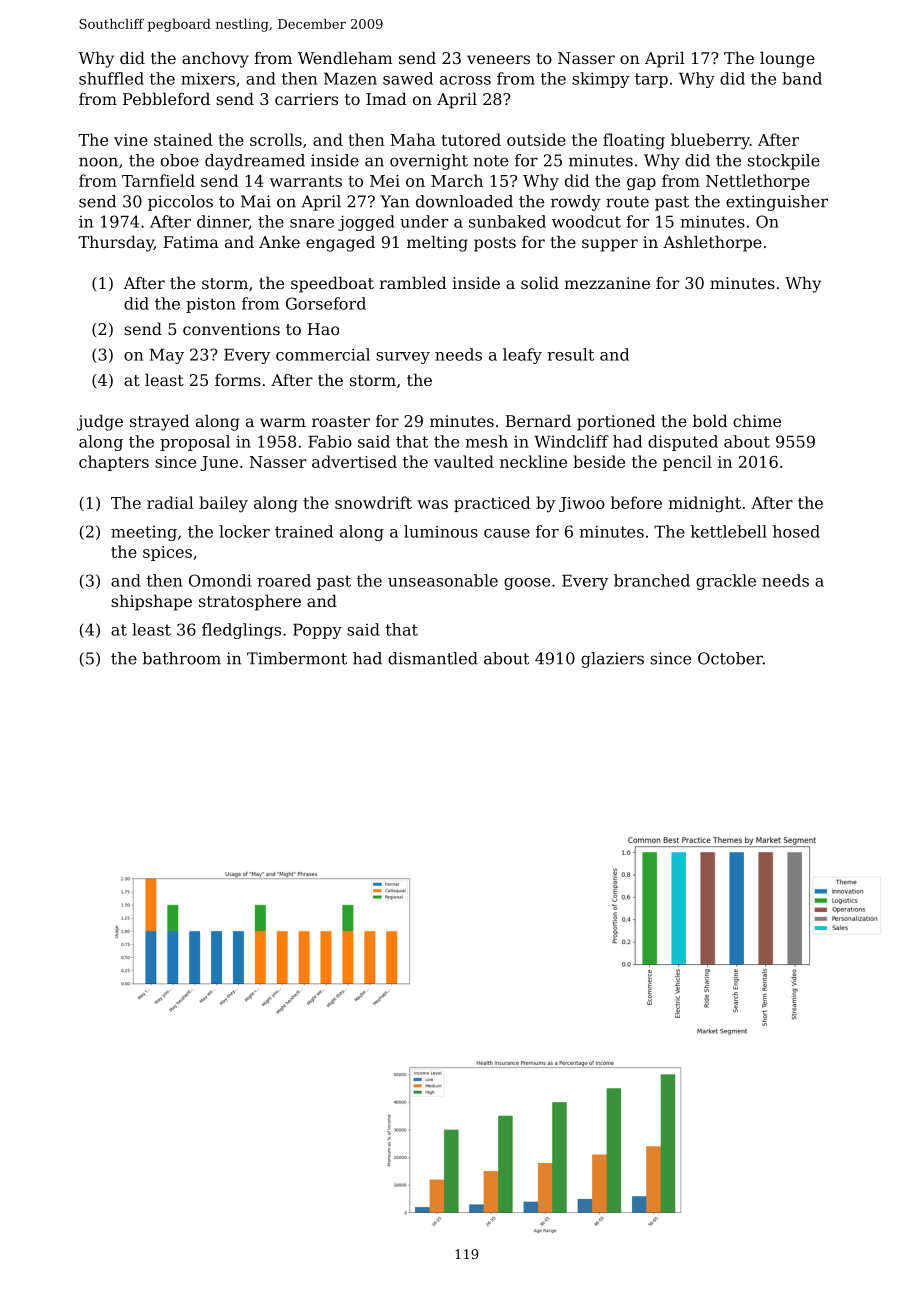 This page has height=1316, width=908. Describe the element at coordinates (704, 504) in the page. I see `midnight` at that location.
